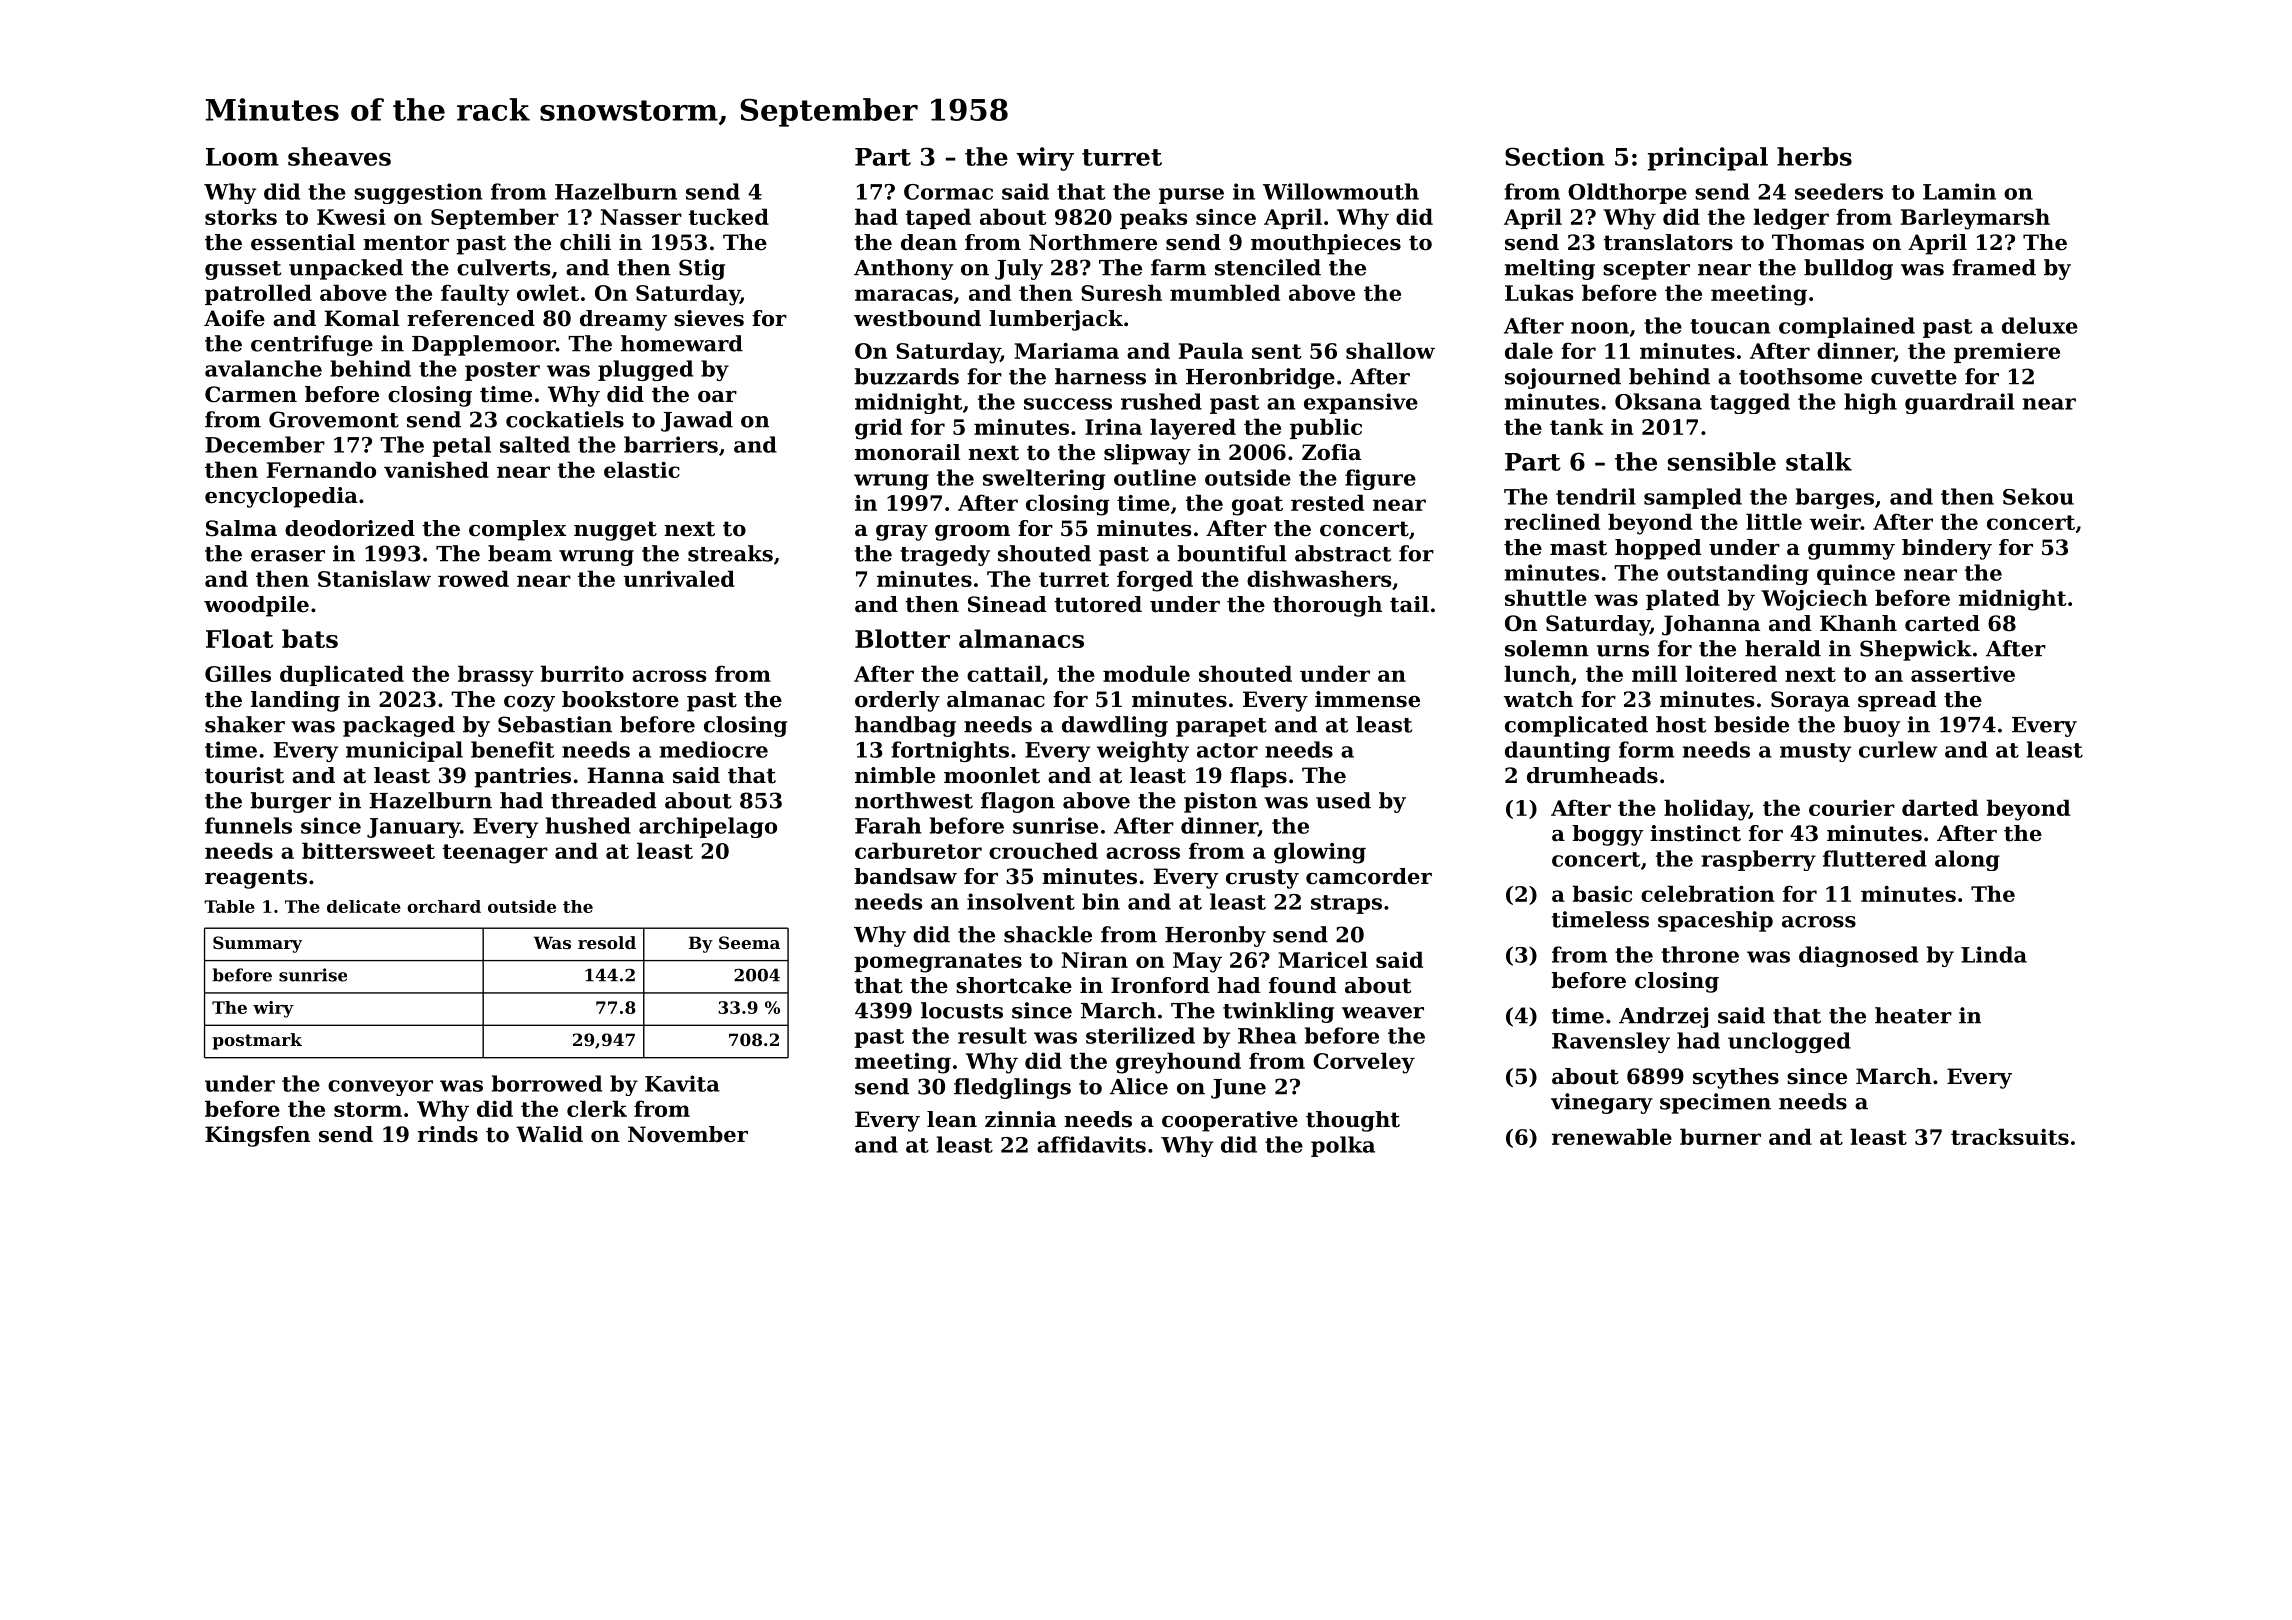  What do you see at coordinates (1848, 269) in the screenshot?
I see `bulldog` at bounding box center [1848, 269].
